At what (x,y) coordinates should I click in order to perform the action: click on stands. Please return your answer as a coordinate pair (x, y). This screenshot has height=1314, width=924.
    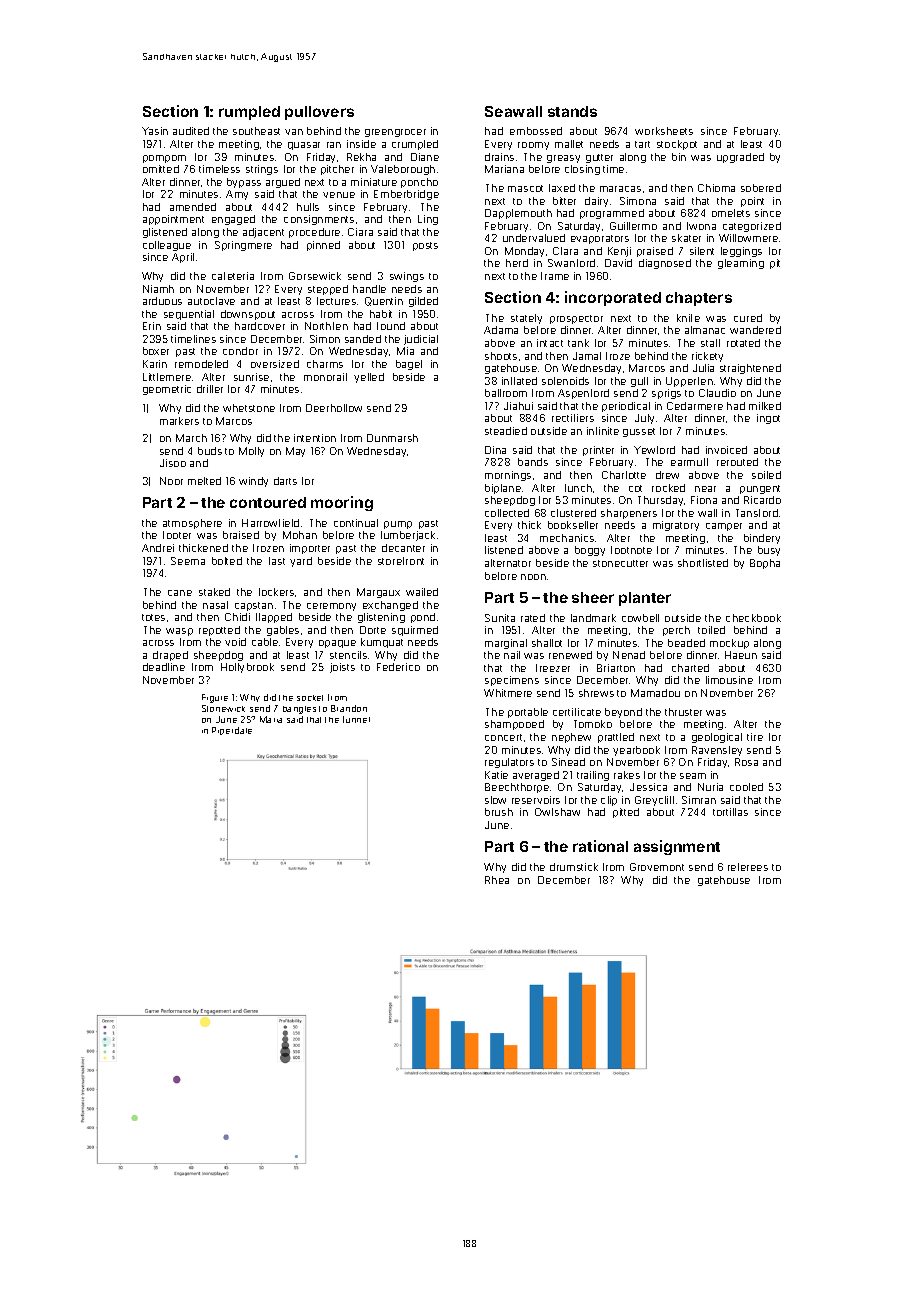
    Looking at the image, I should click on (572, 111).
